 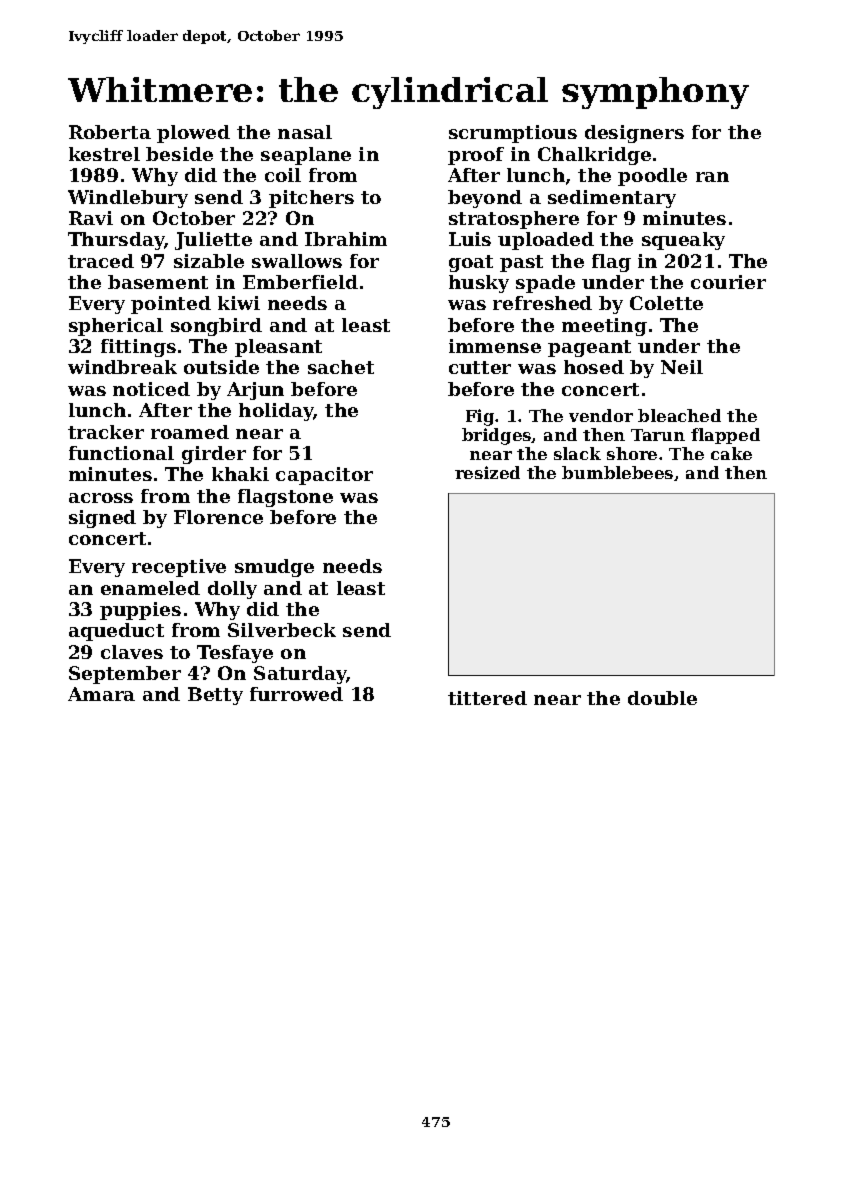 What do you see at coordinates (666, 303) in the page?
I see `Colette` at bounding box center [666, 303].
